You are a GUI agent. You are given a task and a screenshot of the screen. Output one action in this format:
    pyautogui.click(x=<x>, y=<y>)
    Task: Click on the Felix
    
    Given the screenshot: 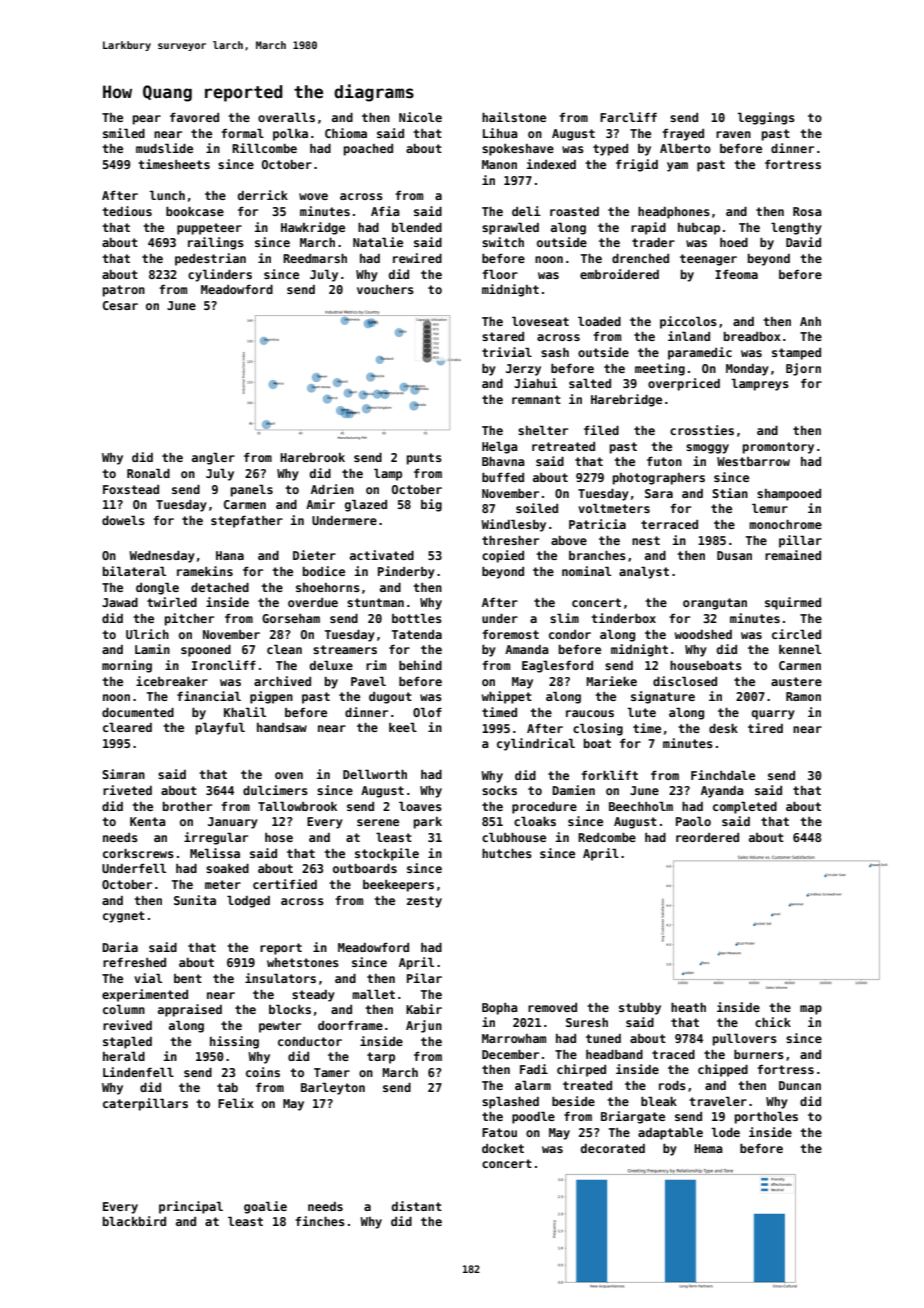 What is the action you would take?
    pyautogui.click(x=236, y=1103)
